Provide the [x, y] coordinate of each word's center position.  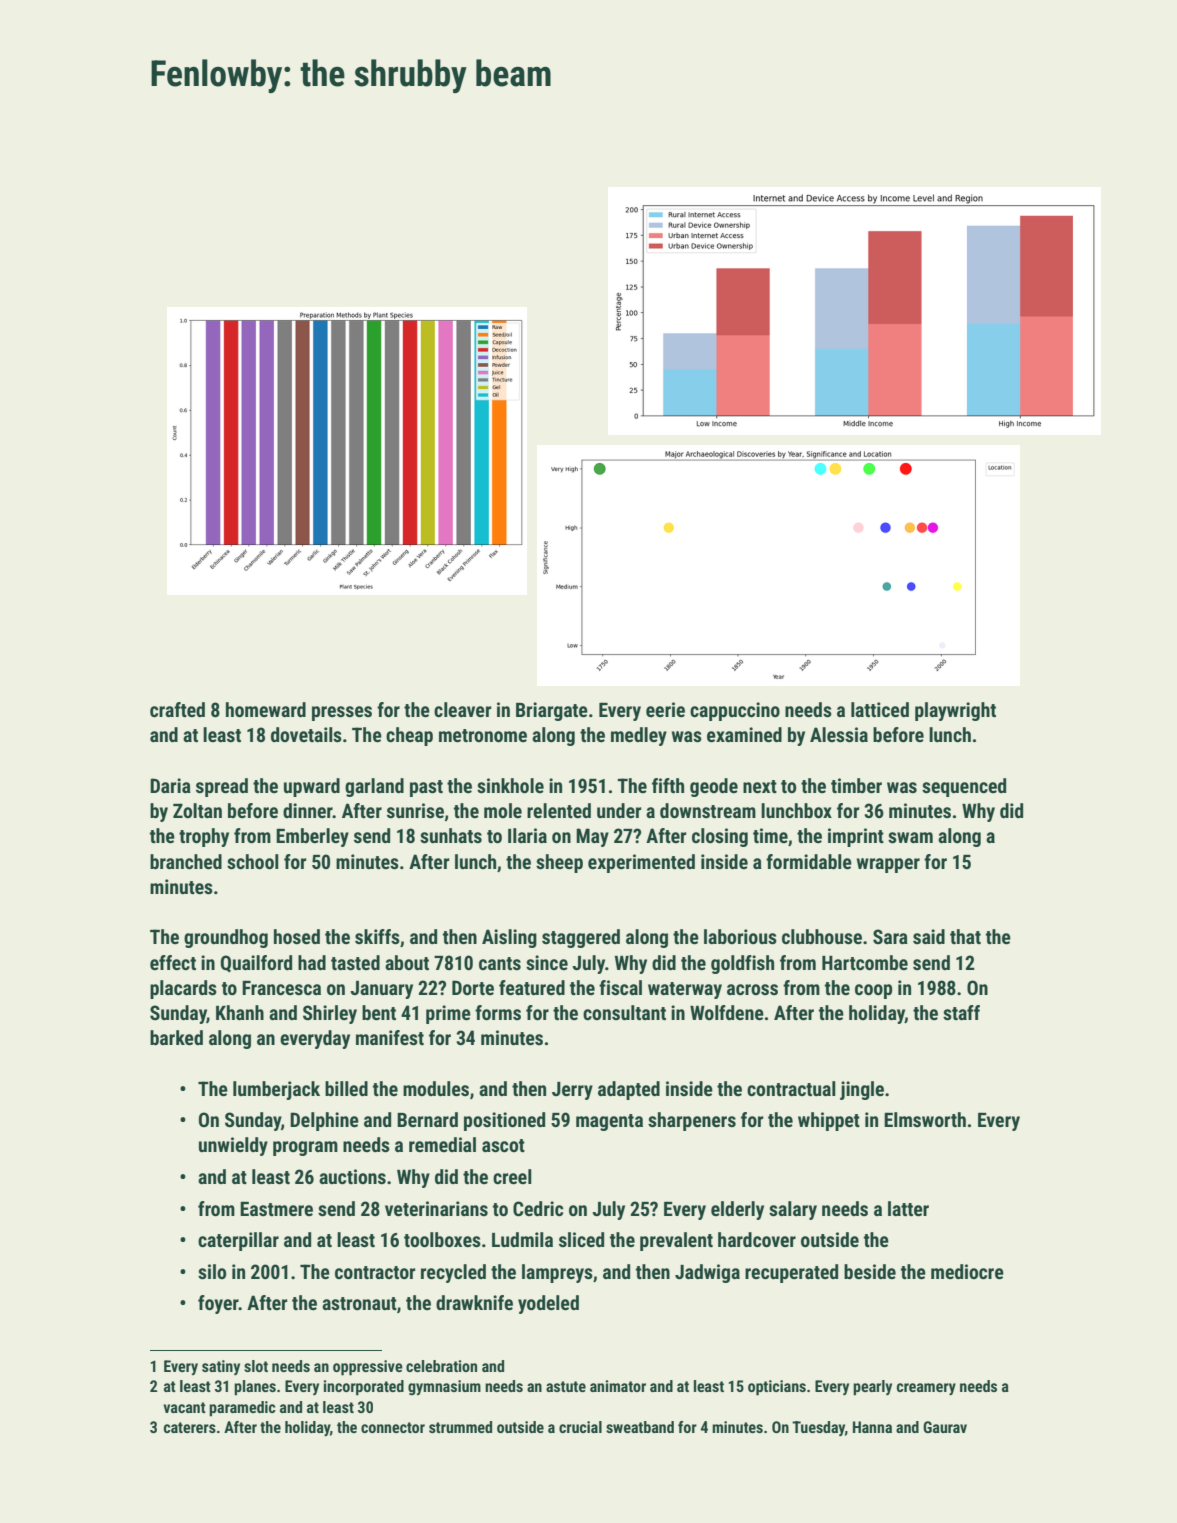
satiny [221, 1367]
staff [961, 1012]
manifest [390, 1037]
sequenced [964, 787]
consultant [624, 1012]
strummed [460, 1427]
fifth [668, 785]
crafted [177, 709]
